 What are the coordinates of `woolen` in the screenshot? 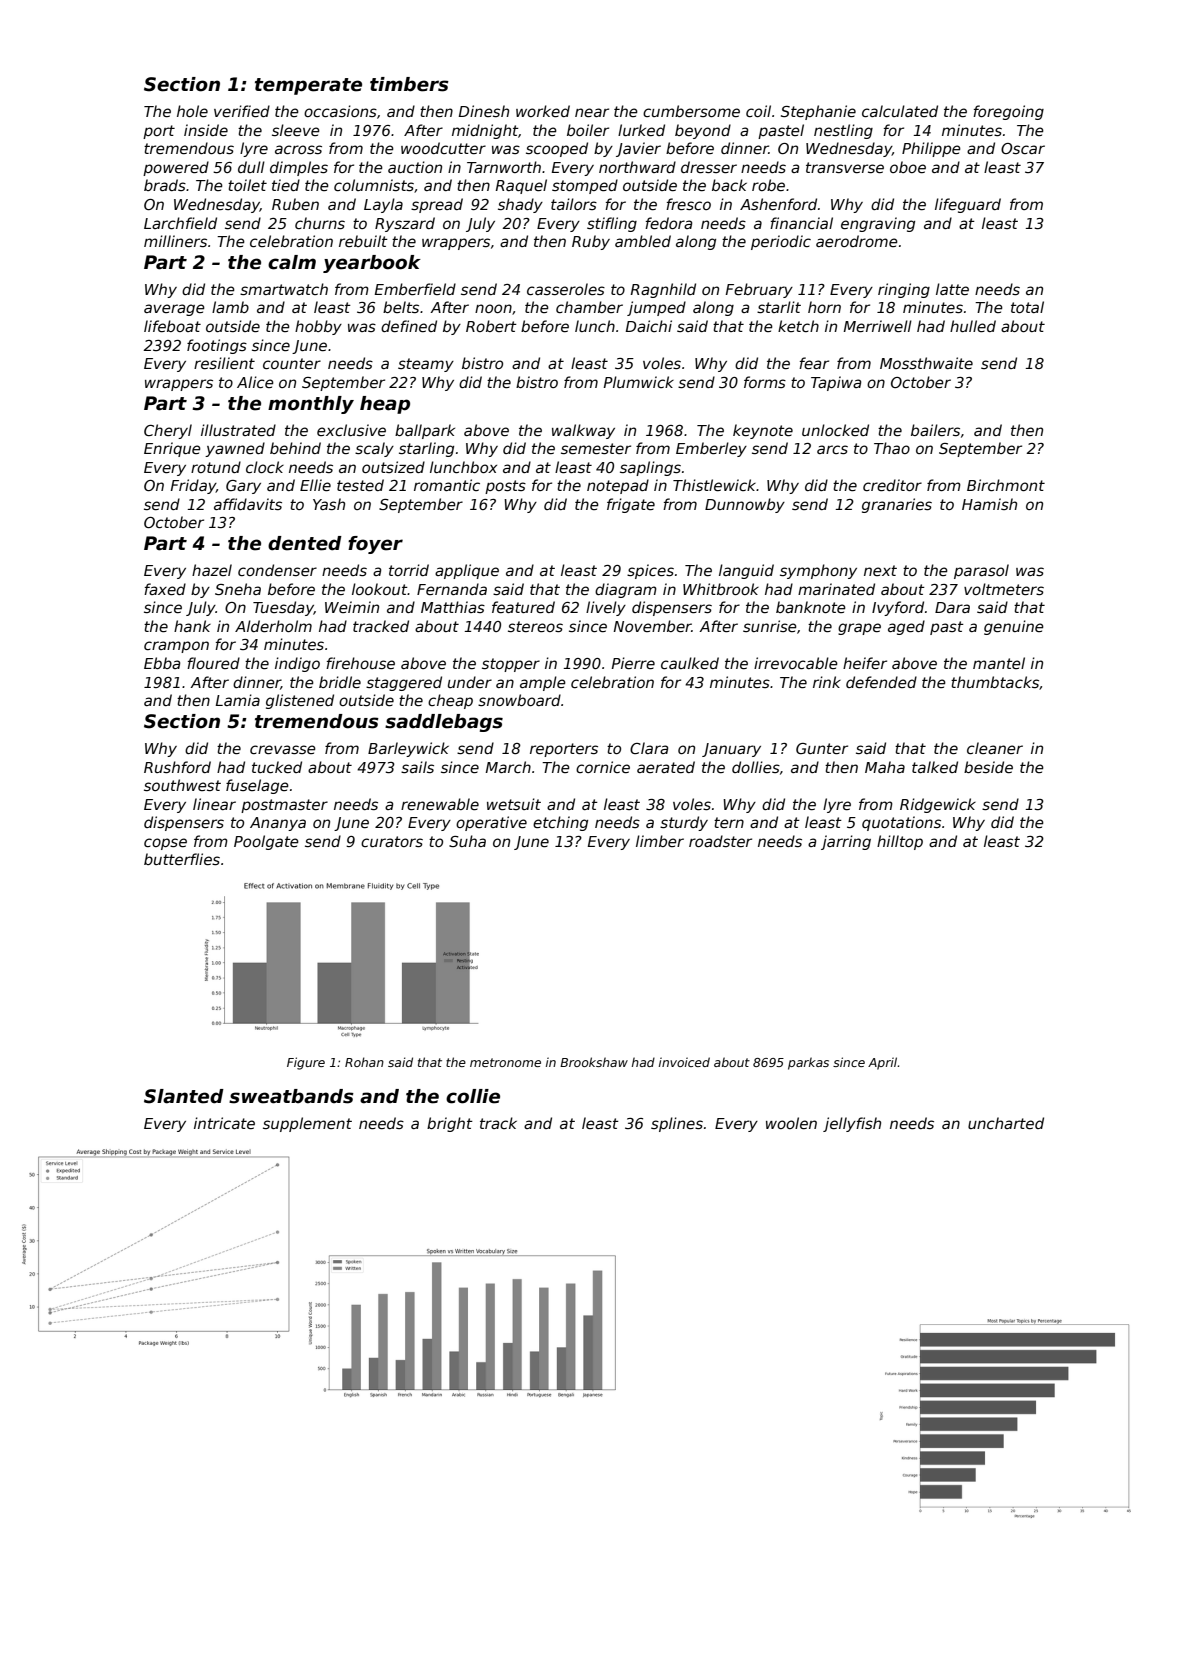 It's located at (791, 1123).
